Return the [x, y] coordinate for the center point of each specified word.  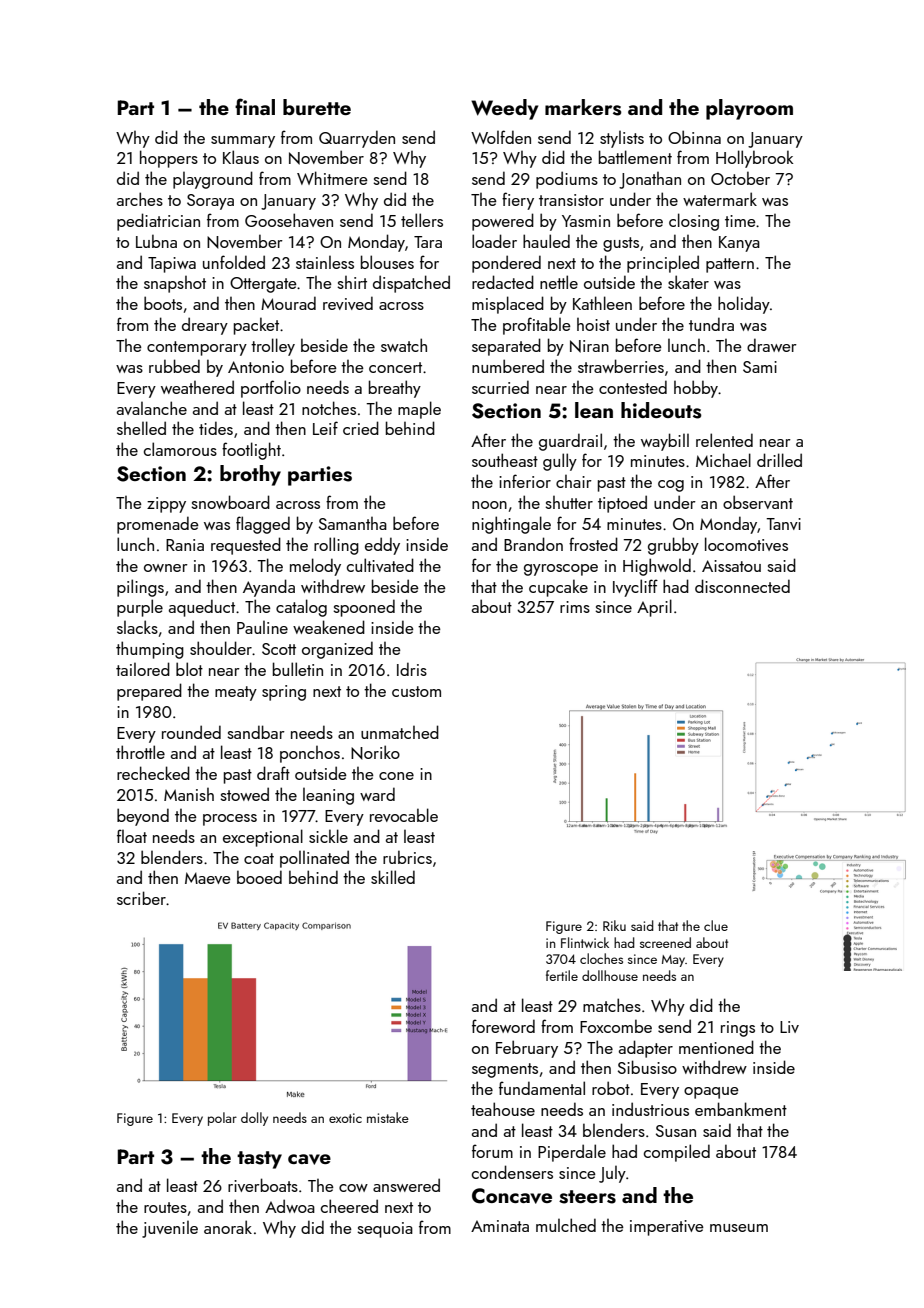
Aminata [500, 1226]
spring [284, 693]
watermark [720, 199]
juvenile [170, 1229]
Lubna [156, 241]
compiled [677, 1153]
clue [716, 925]
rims [575, 607]
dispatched [411, 284]
